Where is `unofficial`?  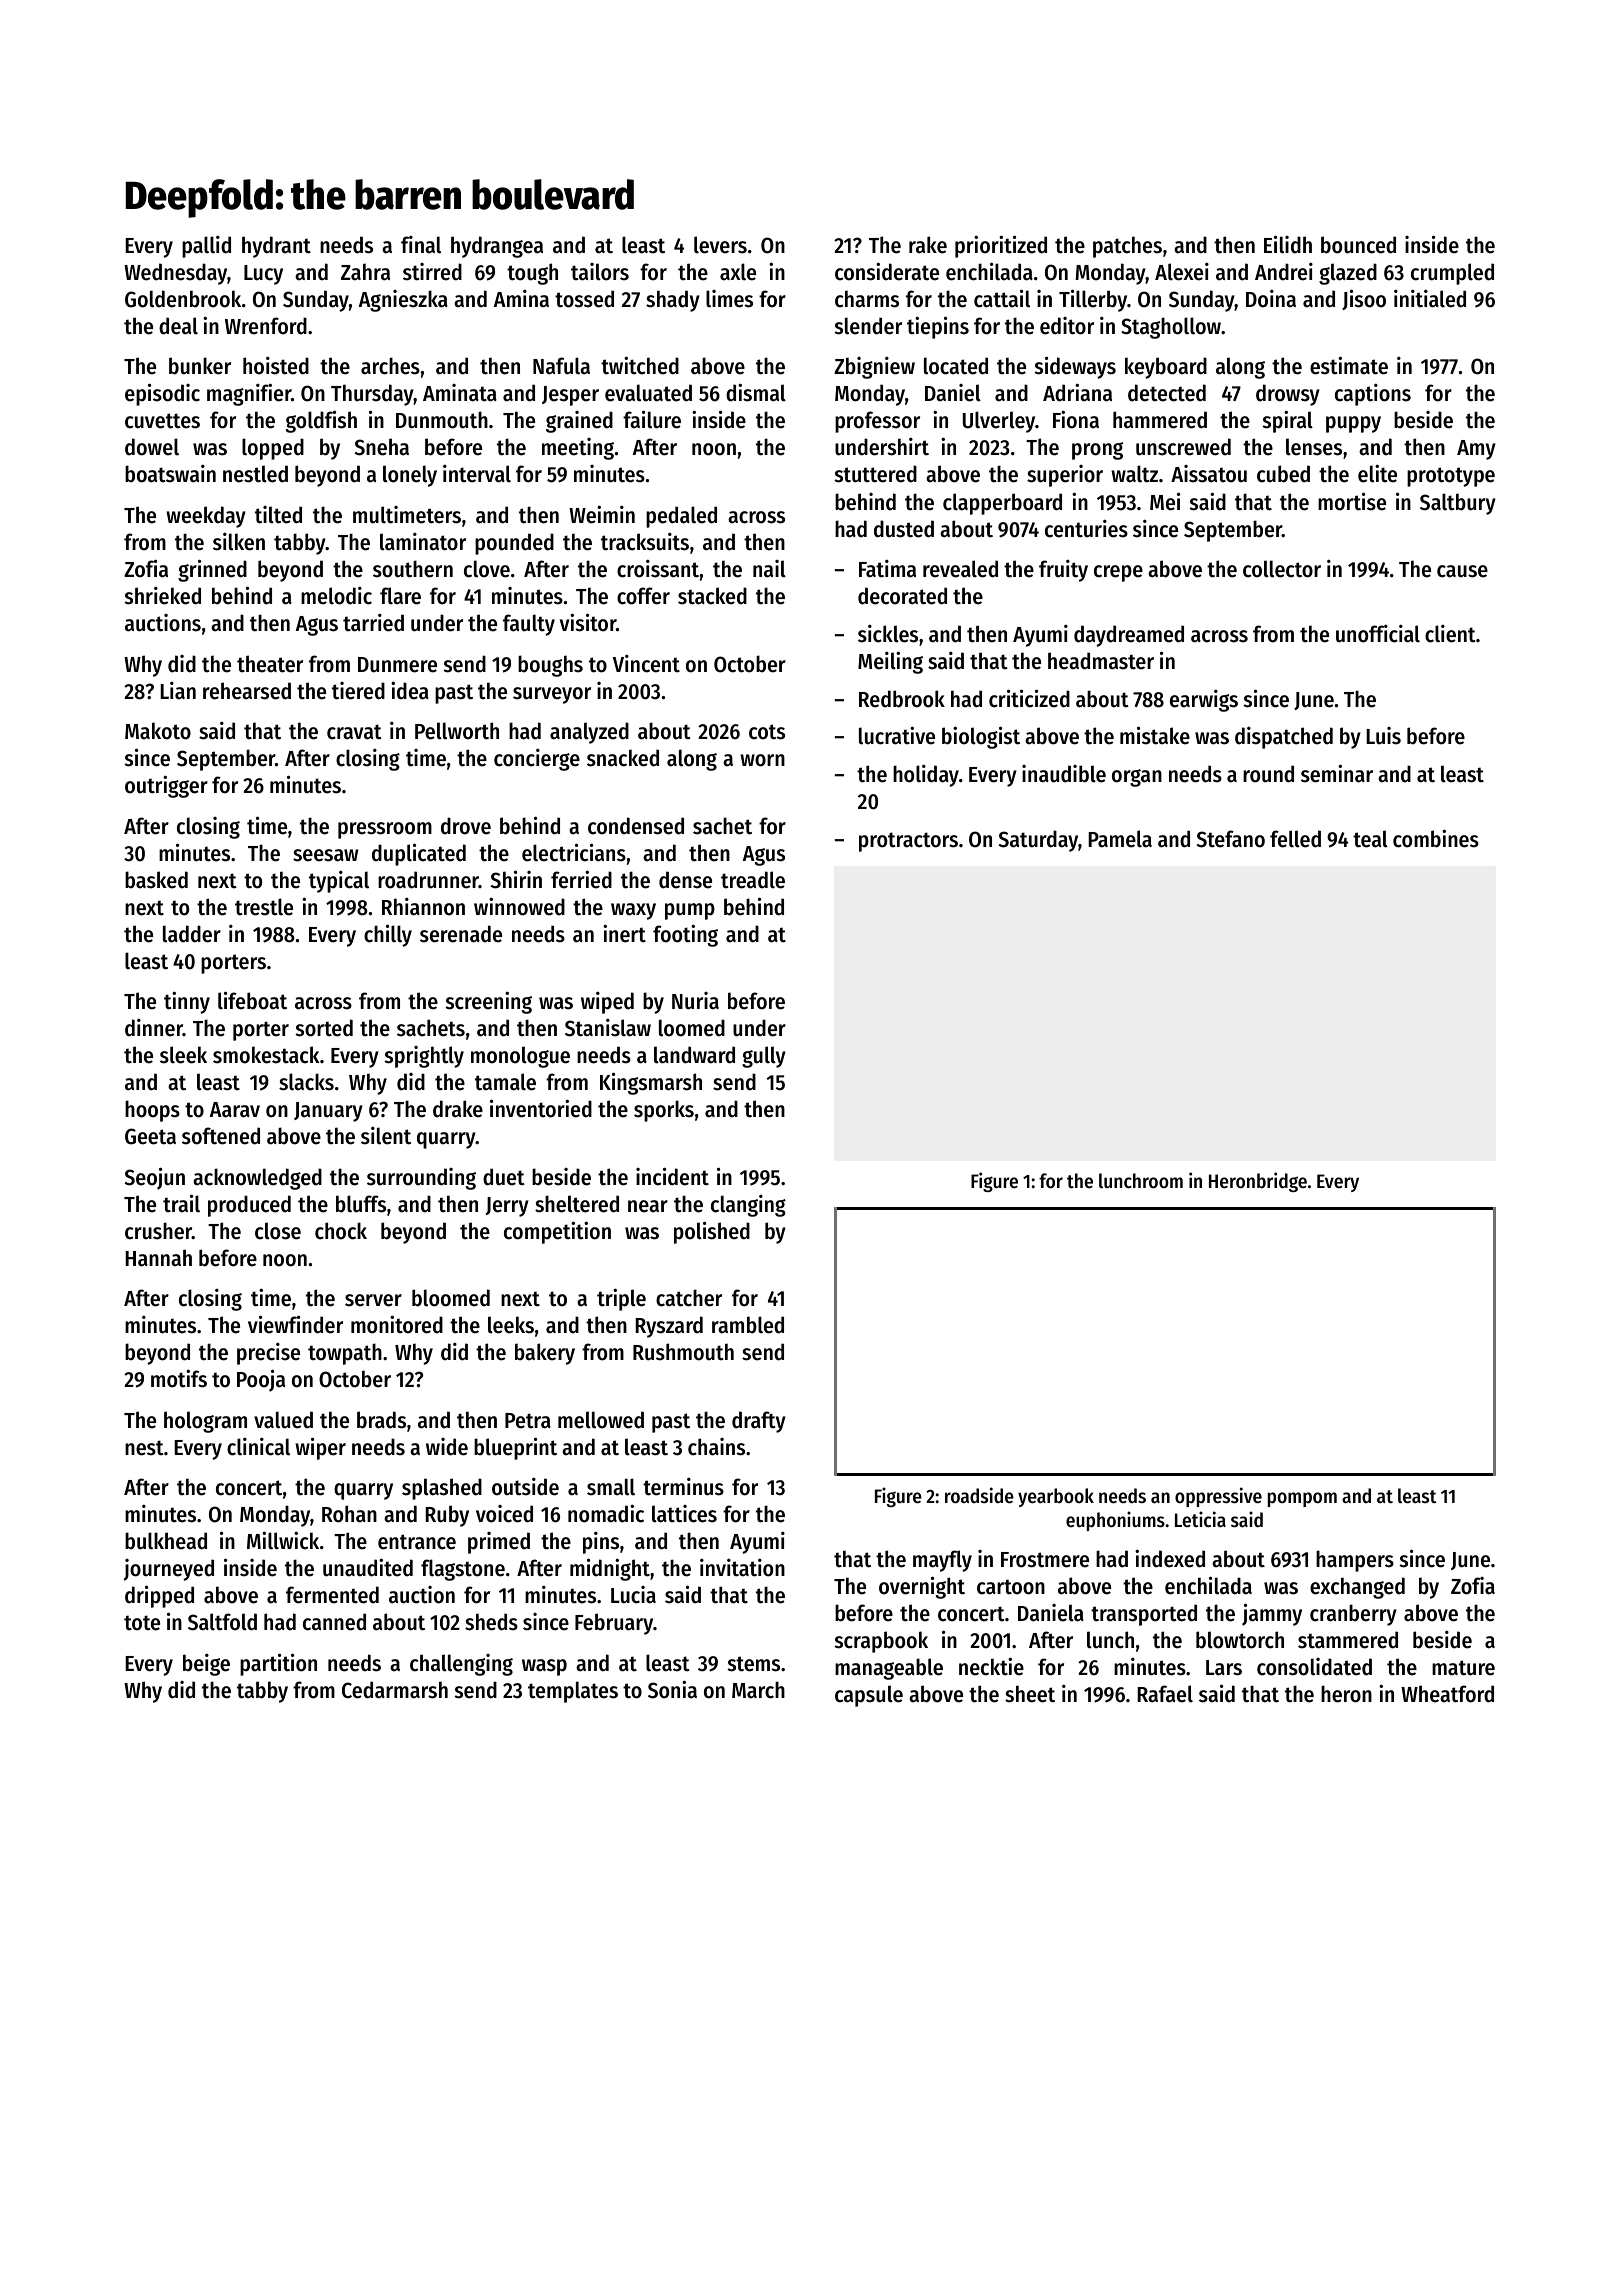 unofficial is located at coordinates (1378, 634).
